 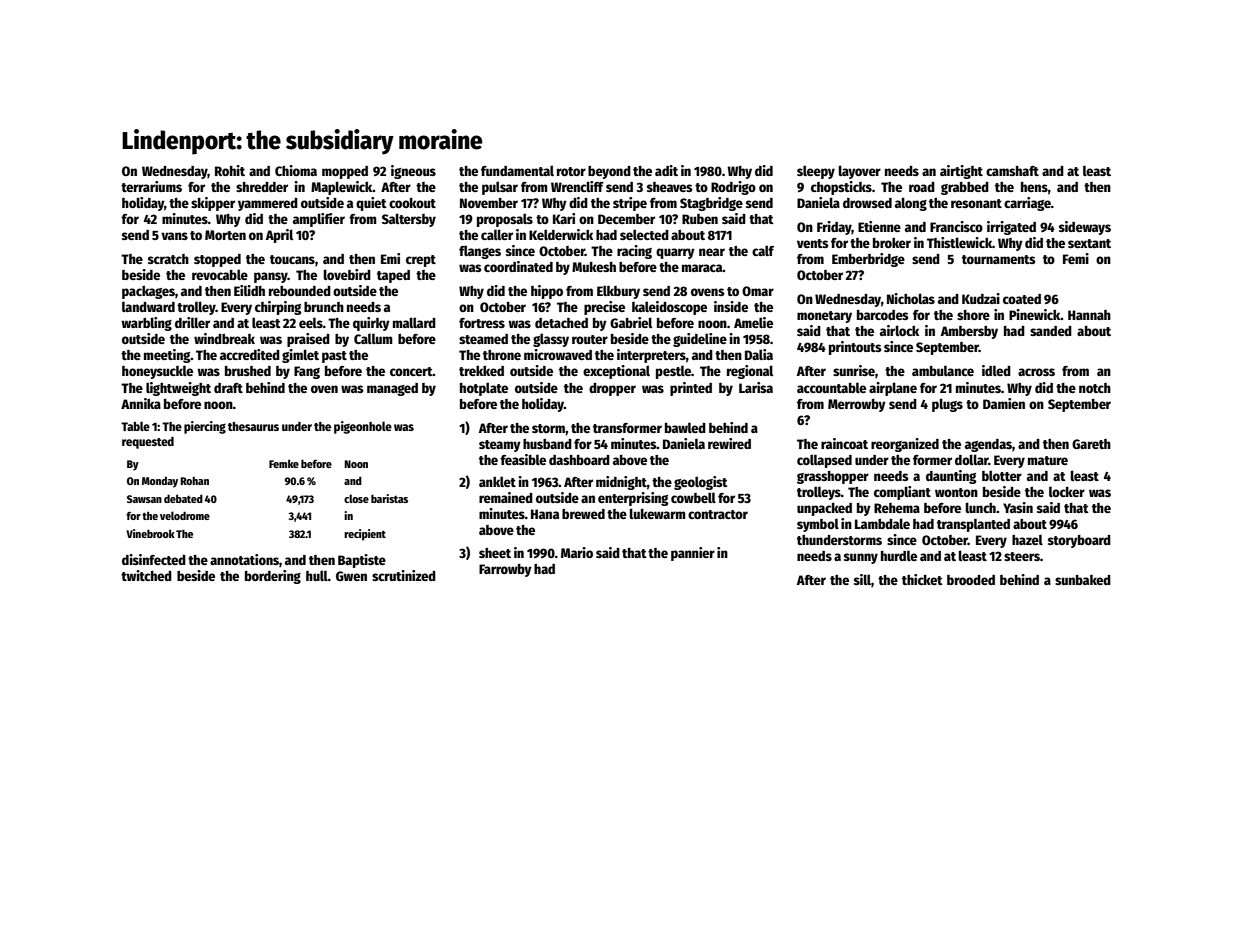 What do you see at coordinates (1089, 315) in the document?
I see `Hannah` at bounding box center [1089, 315].
